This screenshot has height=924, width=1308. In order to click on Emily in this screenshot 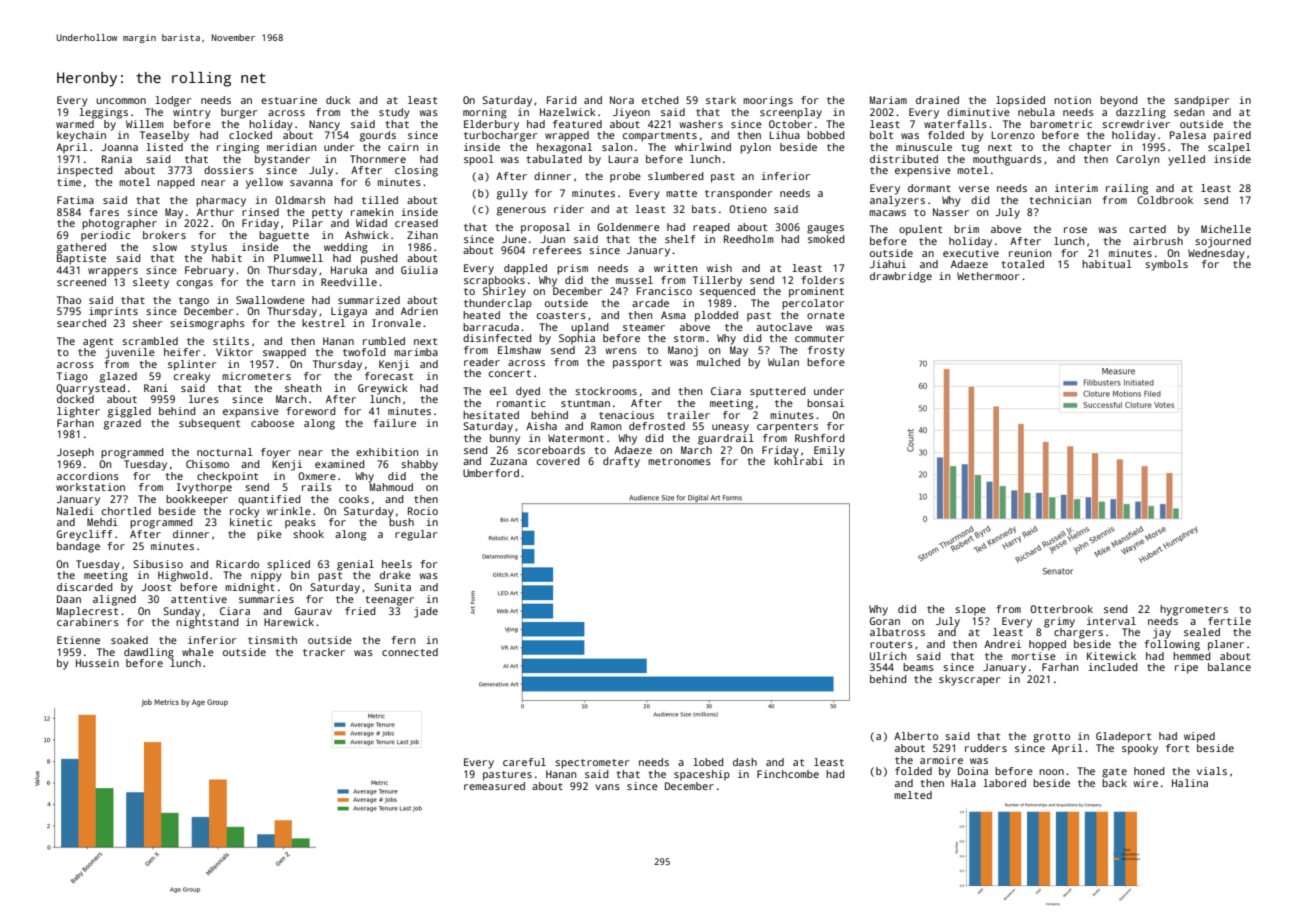, I will do `click(829, 451)`.
